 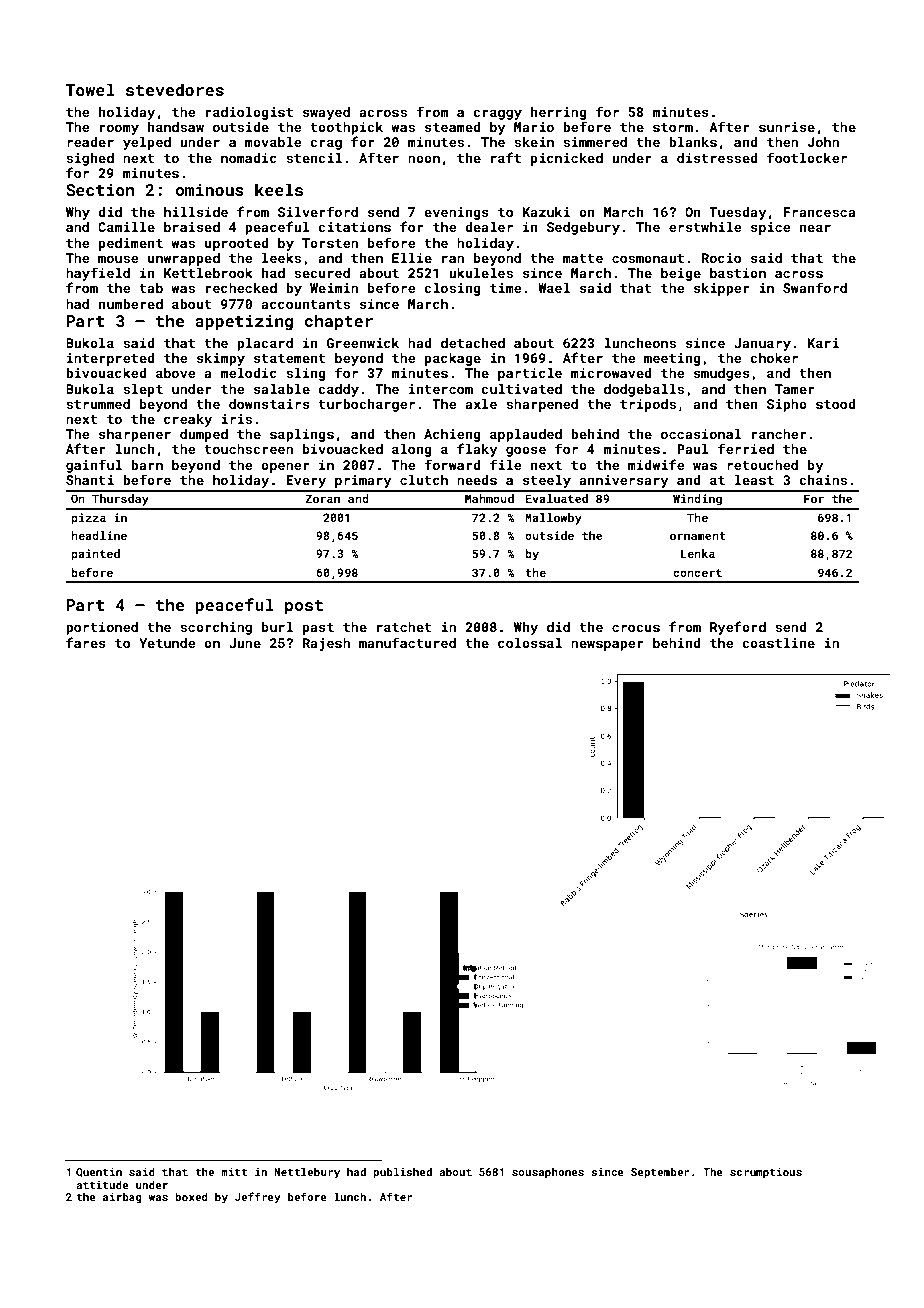 What do you see at coordinates (424, 159) in the screenshot?
I see `noon` at bounding box center [424, 159].
